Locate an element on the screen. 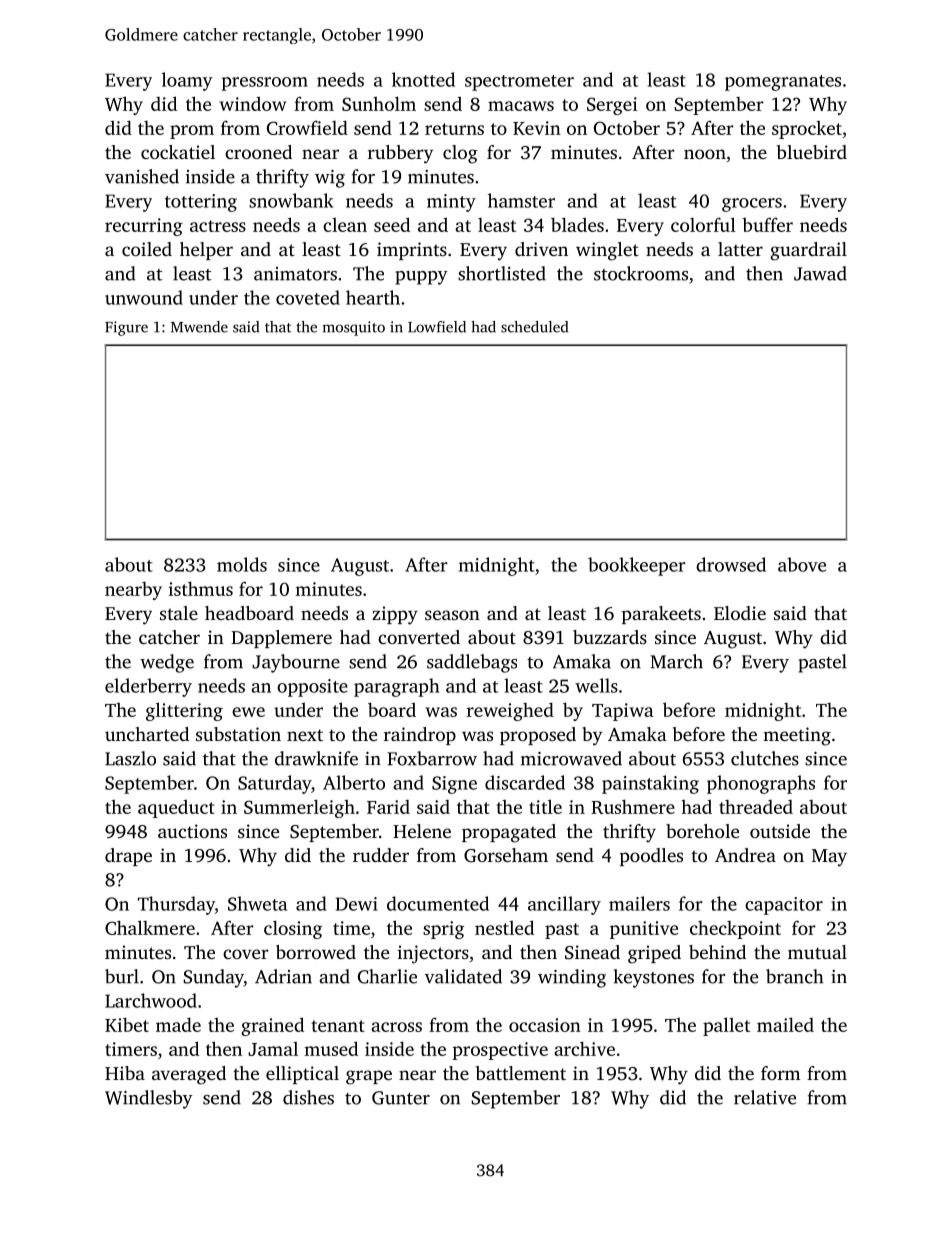 This screenshot has width=952, height=1233. Jaybourne is located at coordinates (296, 663).
